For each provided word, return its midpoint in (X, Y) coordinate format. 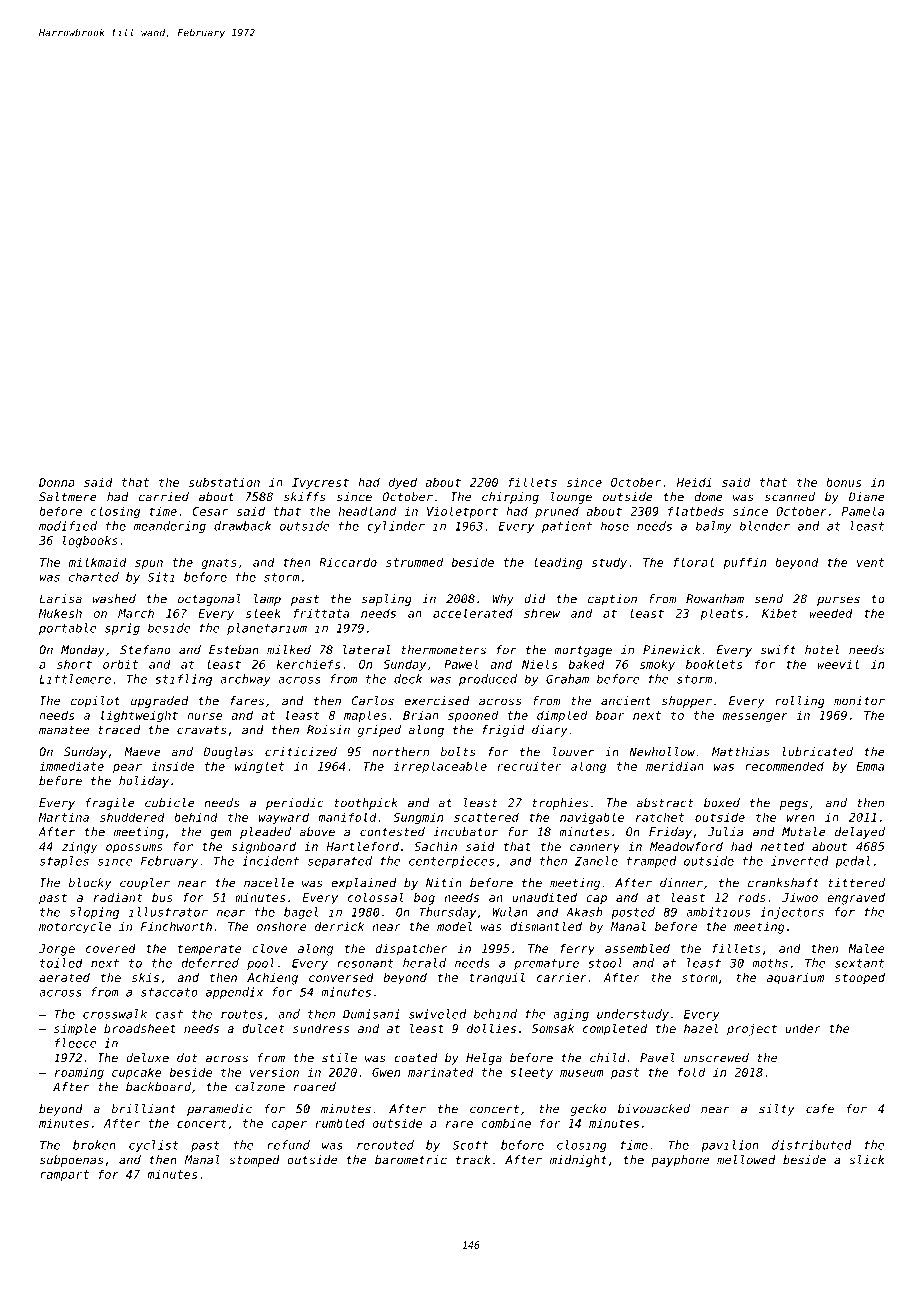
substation (224, 482)
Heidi (694, 482)
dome (709, 497)
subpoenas (71, 1161)
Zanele (596, 861)
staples (64, 862)
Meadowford (686, 846)
